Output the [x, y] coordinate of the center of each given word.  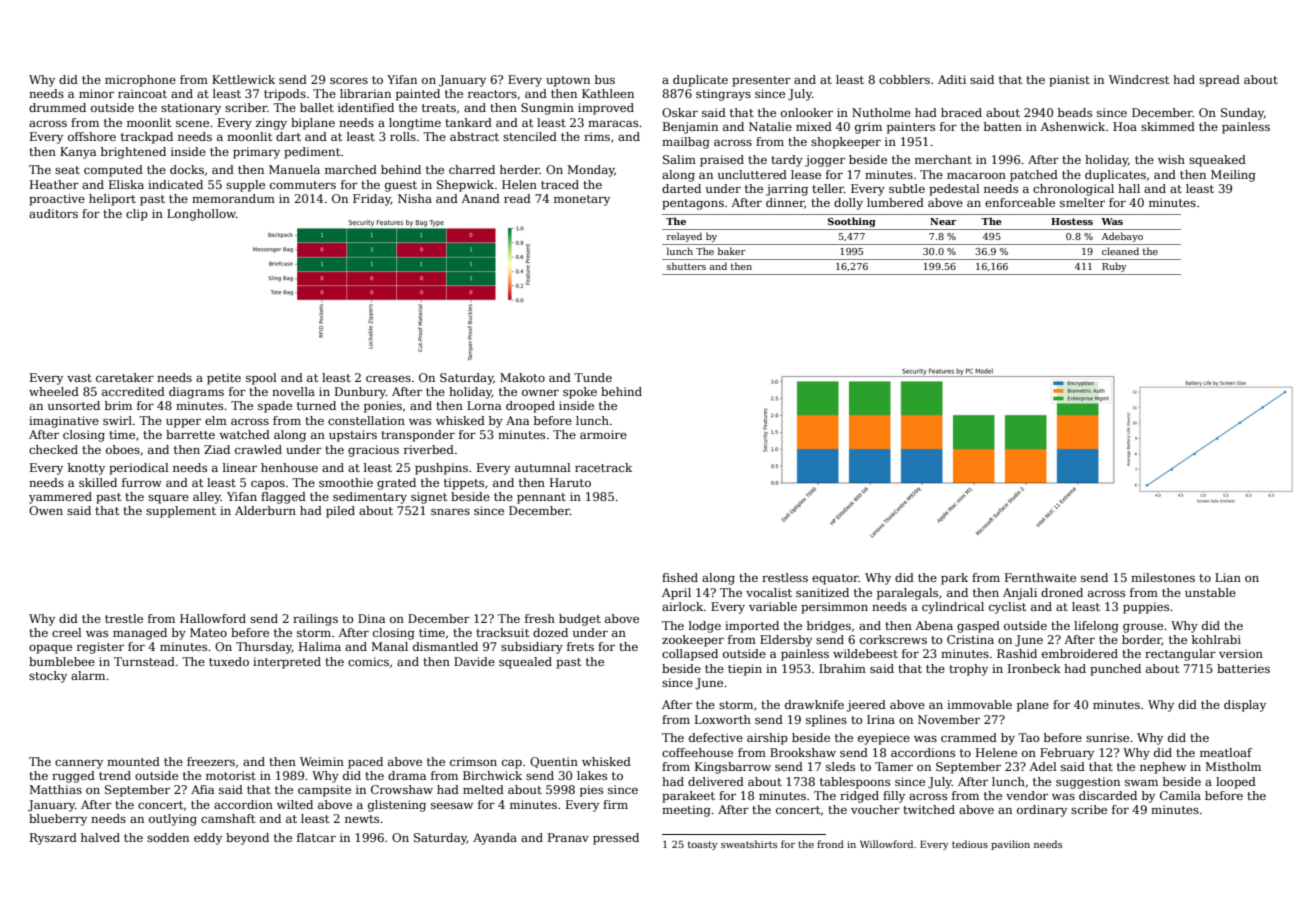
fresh [540, 618]
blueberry [58, 820]
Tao [1028, 737]
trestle [124, 618]
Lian [1228, 577]
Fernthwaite [1040, 577]
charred [472, 169]
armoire [603, 434]
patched [1034, 176]
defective [716, 737]
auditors [53, 213]
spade [275, 407]
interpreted [287, 663]
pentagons [693, 204]
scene [192, 123]
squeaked [1217, 161]
